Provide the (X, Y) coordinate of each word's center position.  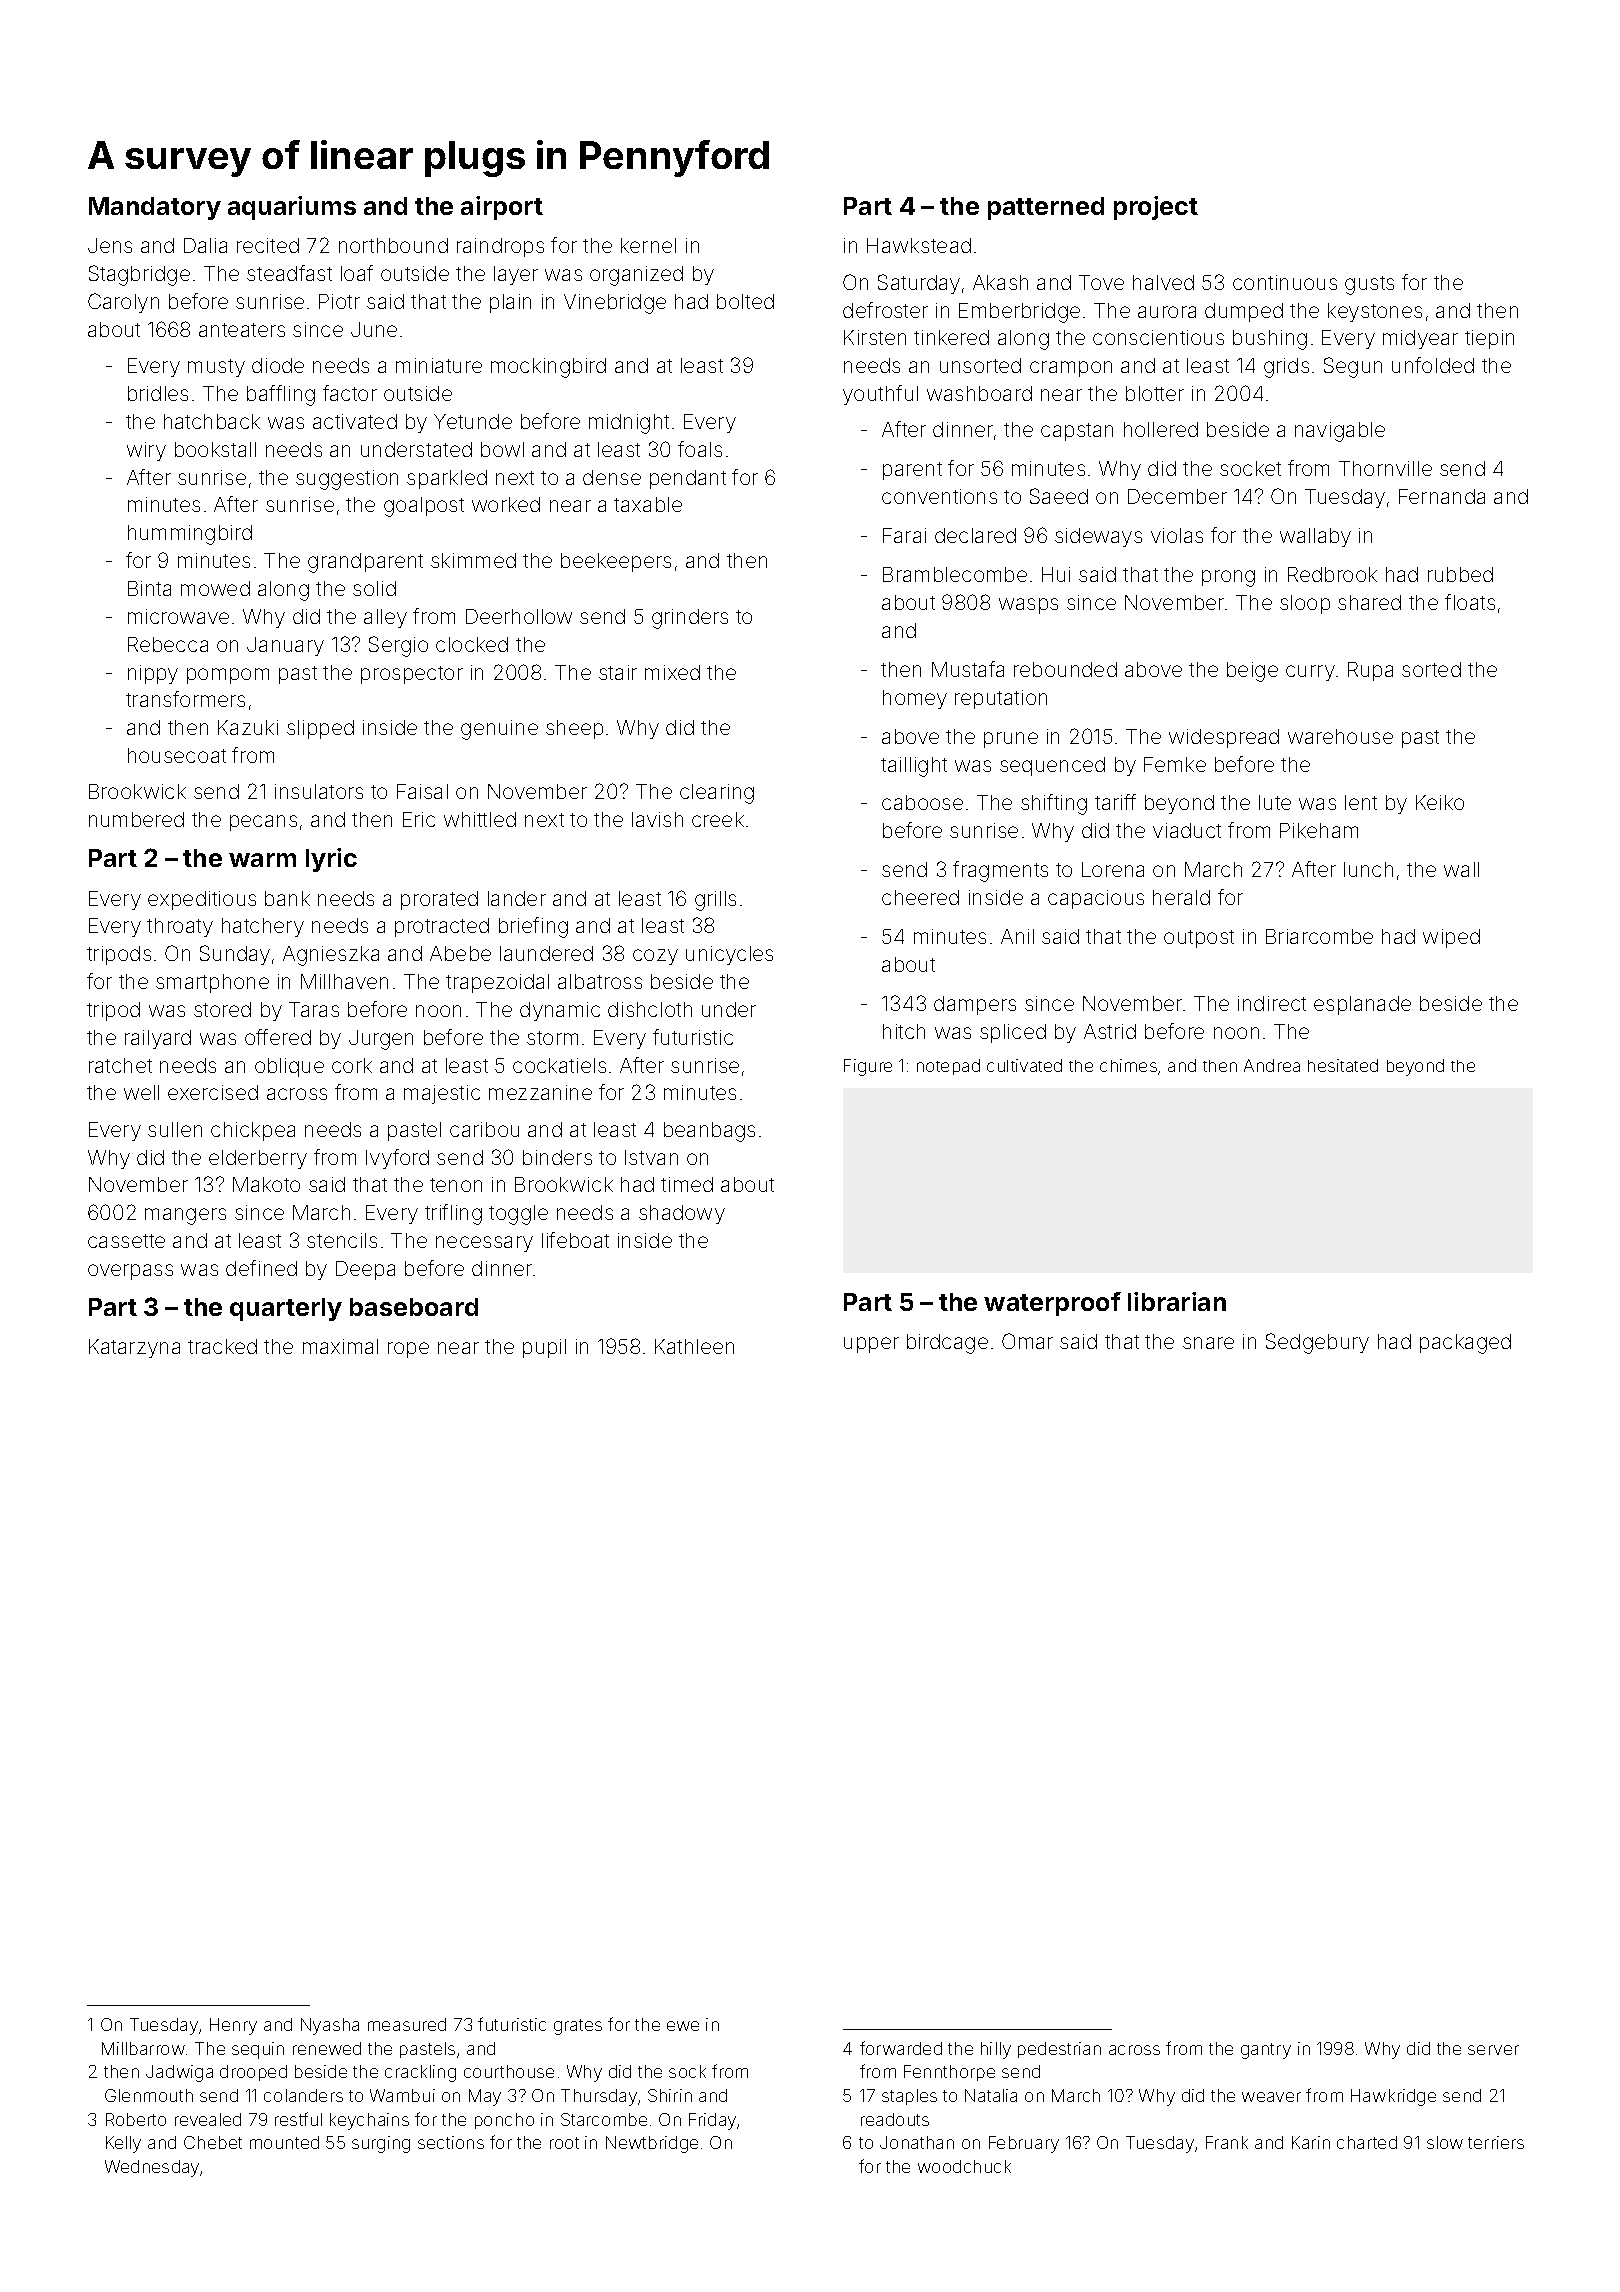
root (564, 2143)
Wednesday (153, 2168)
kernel (648, 245)
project (1156, 208)
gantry (1266, 2051)
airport (502, 208)
